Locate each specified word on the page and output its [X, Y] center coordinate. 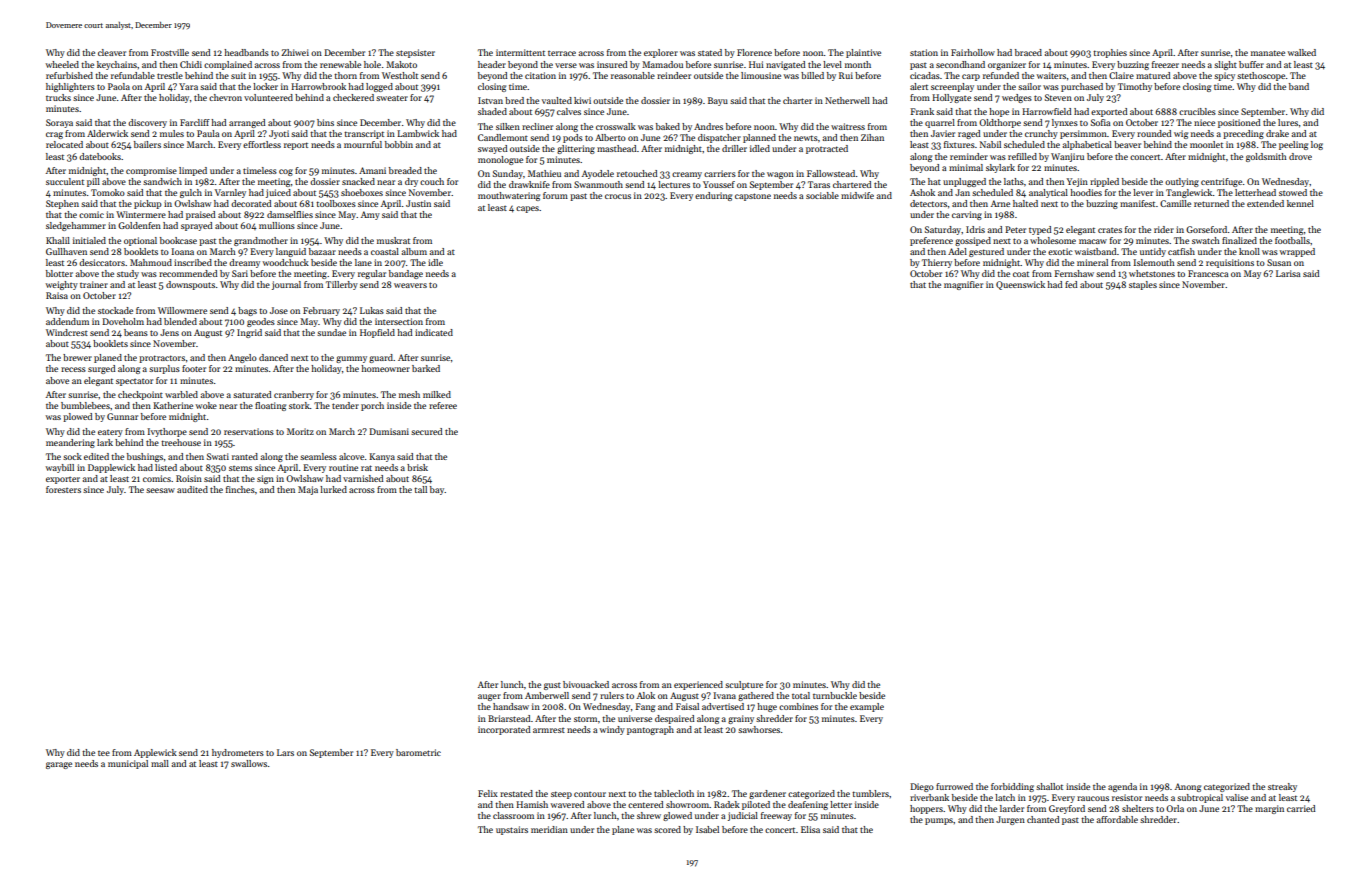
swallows [249, 763]
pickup [148, 204]
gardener [767, 794]
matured [1153, 75]
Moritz [300, 431]
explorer [661, 53]
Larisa [1288, 273]
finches [240, 489]
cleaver [112, 52]
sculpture [744, 685]
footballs [1292, 240]
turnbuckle [835, 695]
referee [443, 405]
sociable [822, 195]
